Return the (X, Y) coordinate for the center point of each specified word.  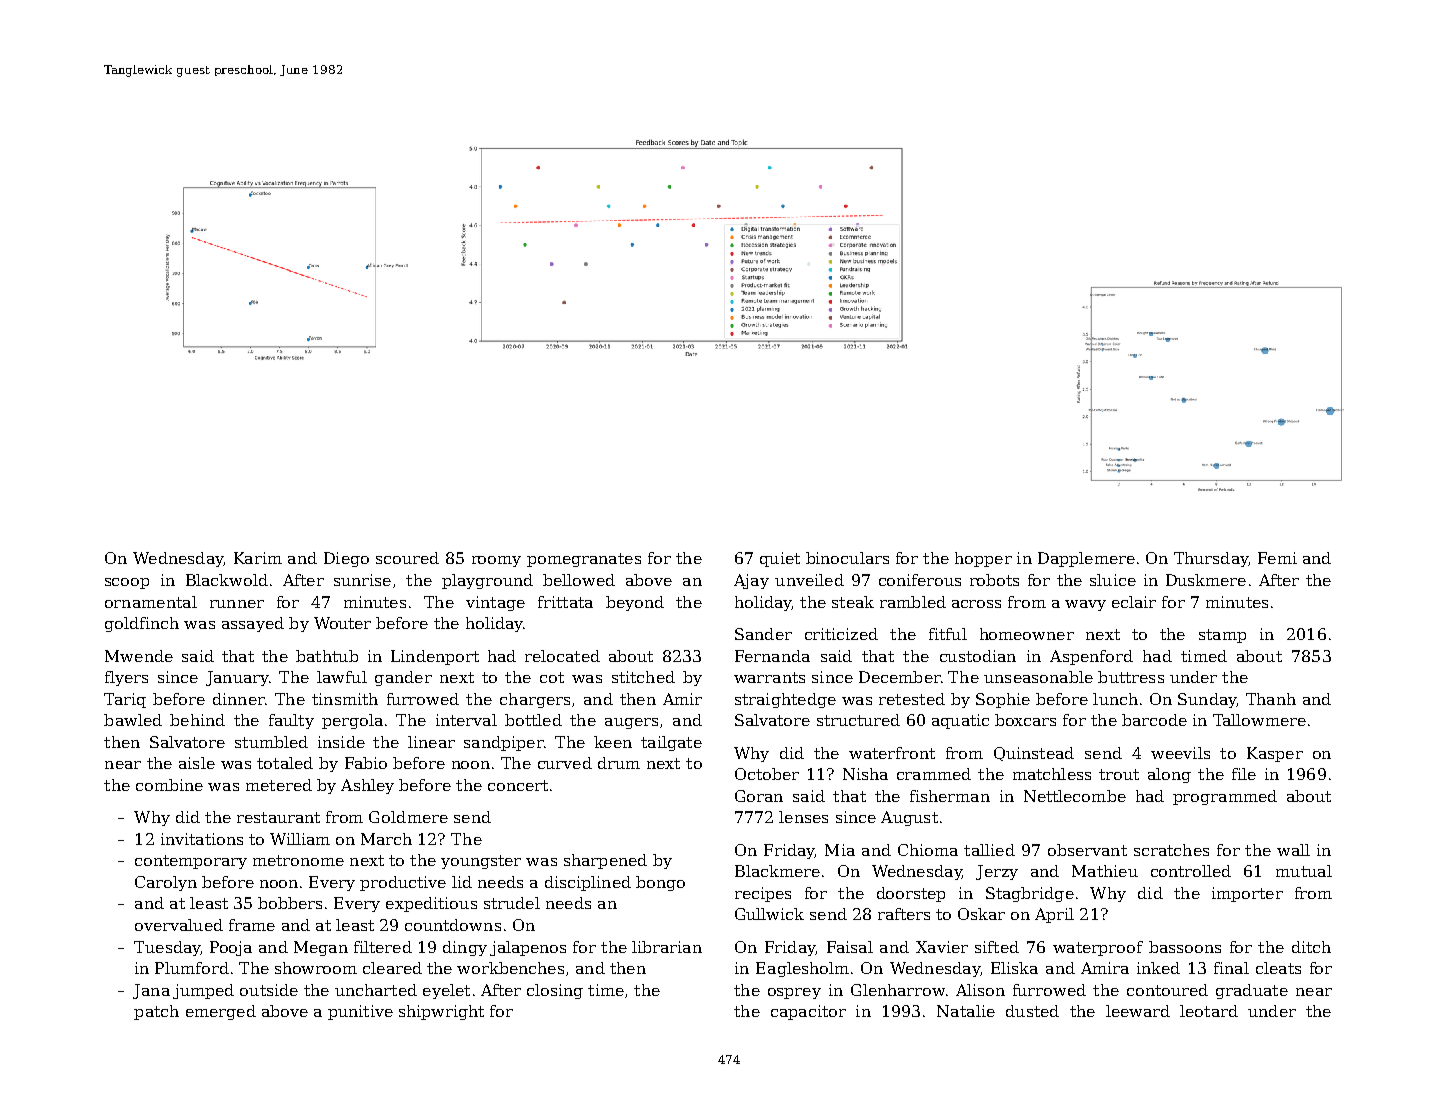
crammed (934, 774)
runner (237, 604)
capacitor (808, 1012)
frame (252, 925)
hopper (983, 559)
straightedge (785, 700)
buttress (1131, 677)
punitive (360, 1012)
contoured (1167, 990)
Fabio (366, 763)
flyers (126, 678)
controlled (1191, 871)
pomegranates (584, 560)
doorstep (911, 894)
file (1244, 774)
